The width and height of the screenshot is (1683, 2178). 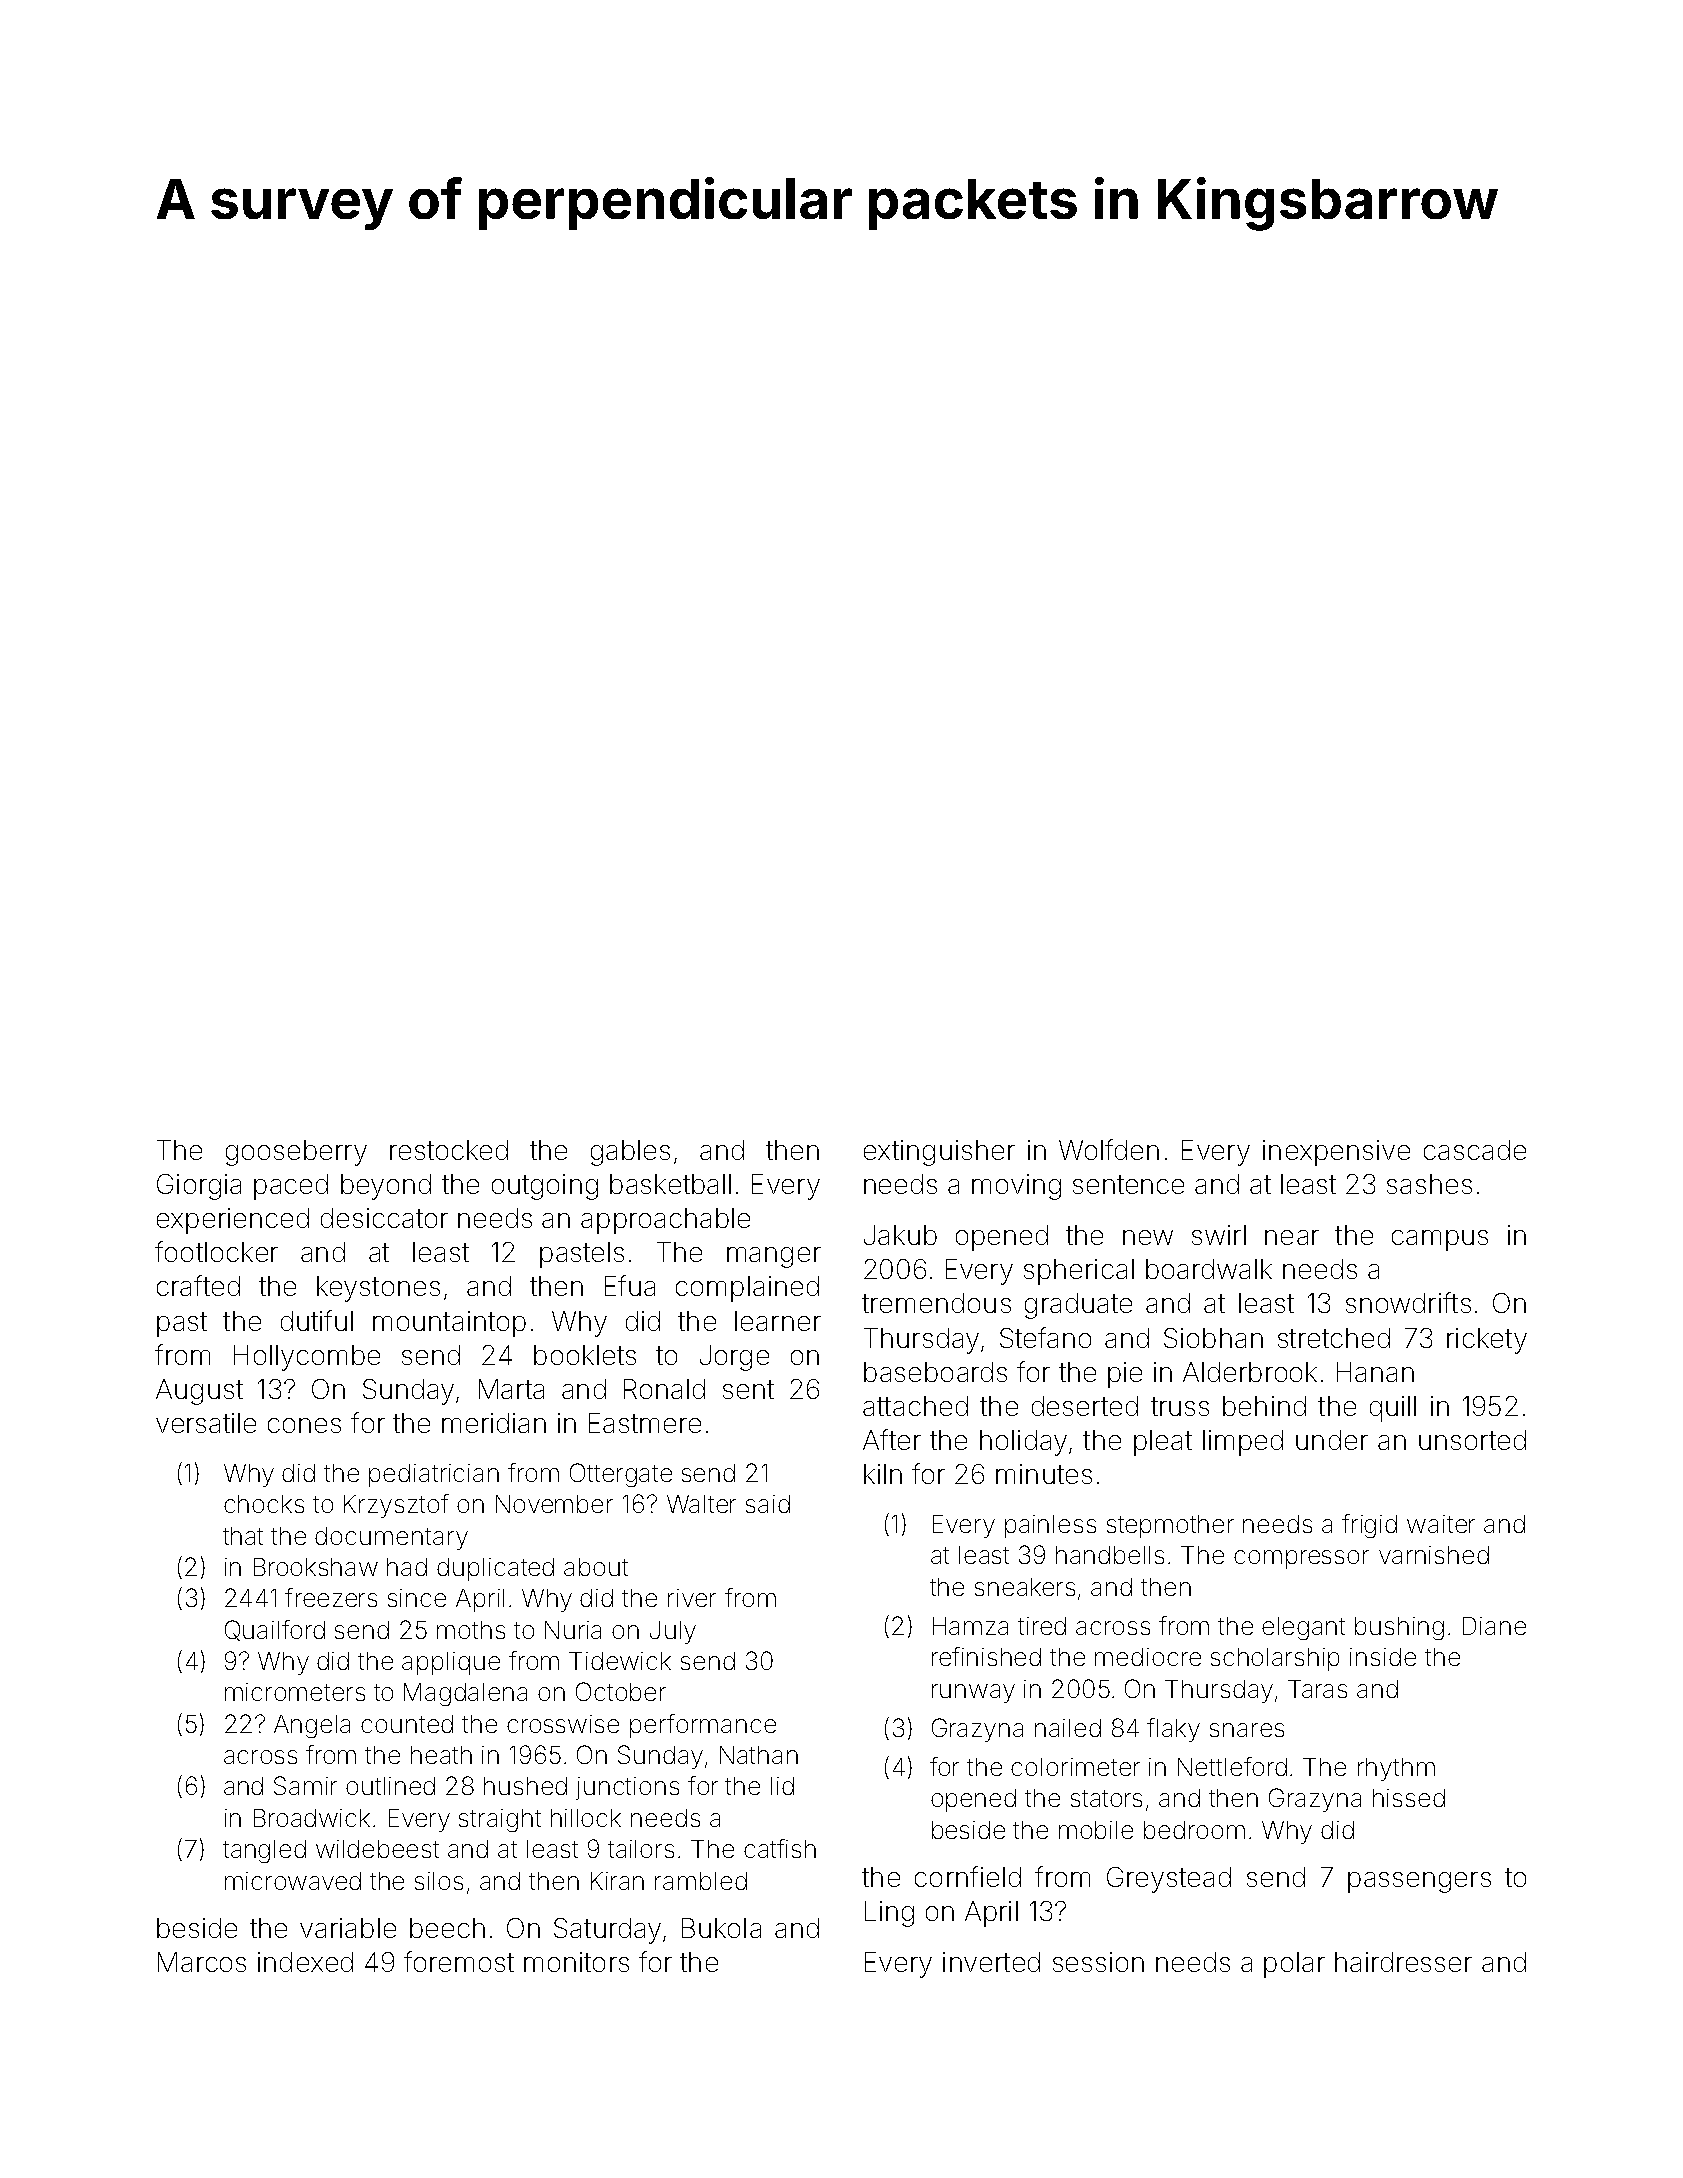 I want to click on meridian, so click(x=494, y=1423).
